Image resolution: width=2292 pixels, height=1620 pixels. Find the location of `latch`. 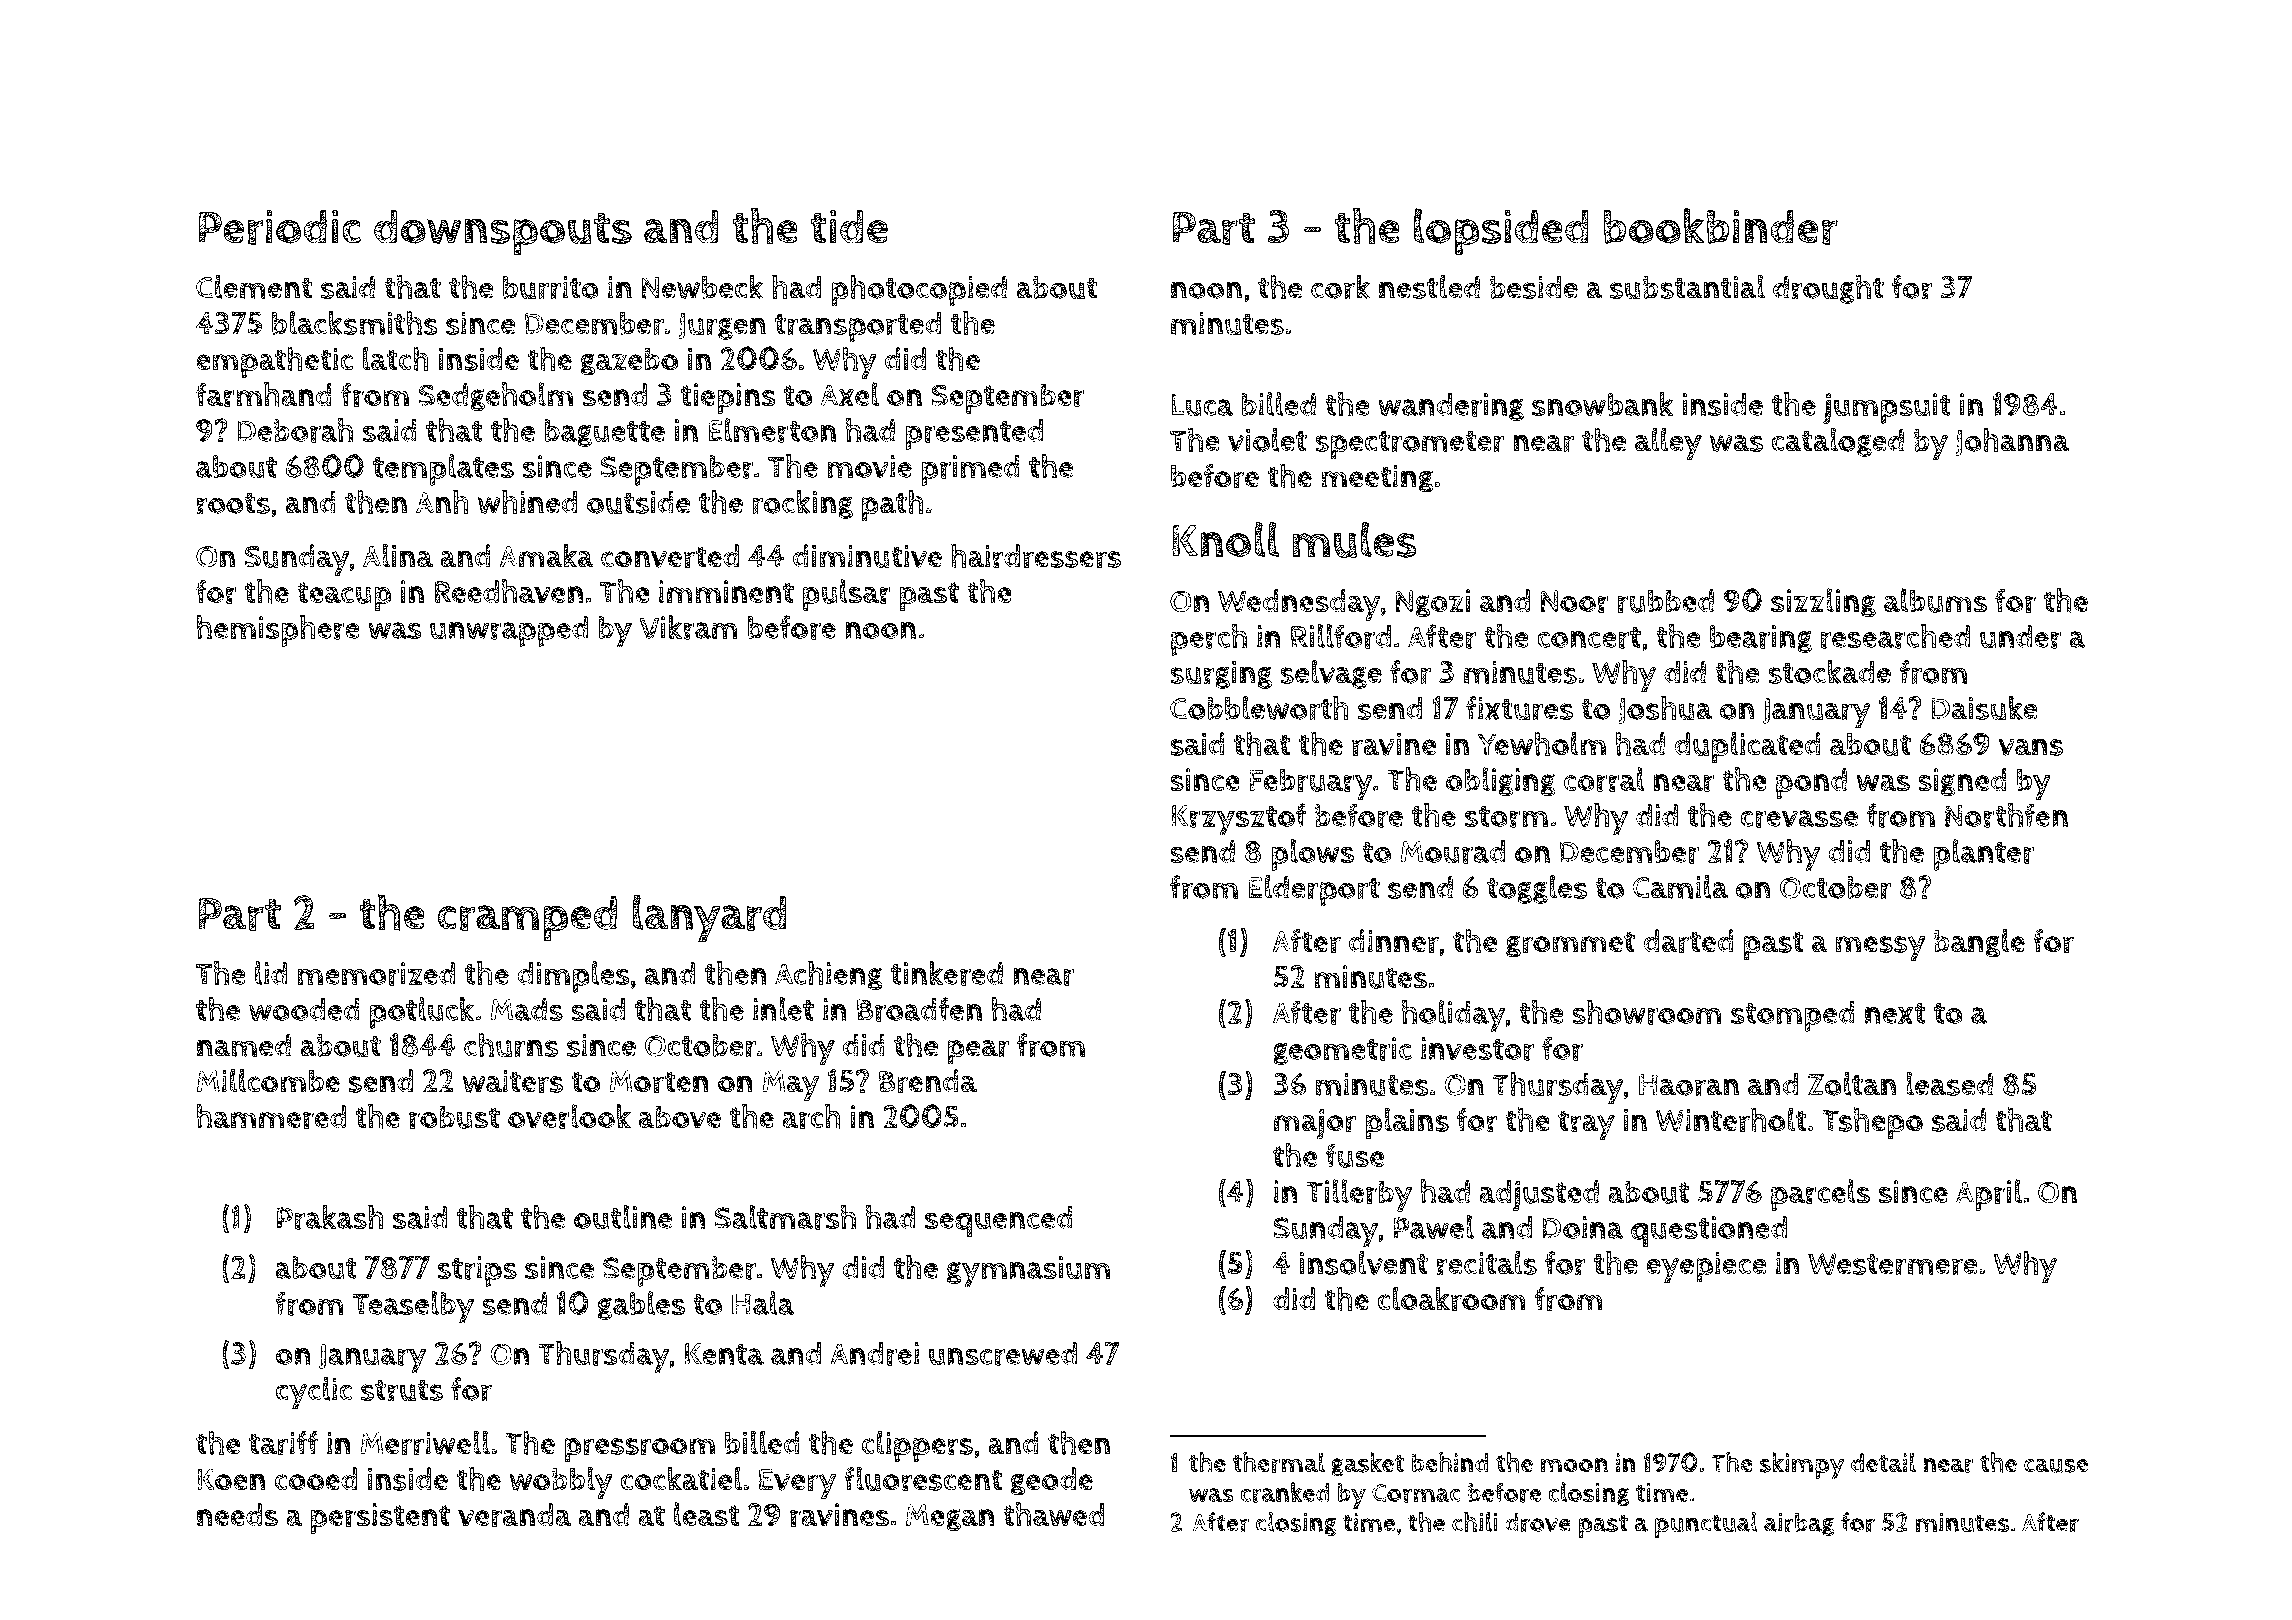

latch is located at coordinates (396, 358).
